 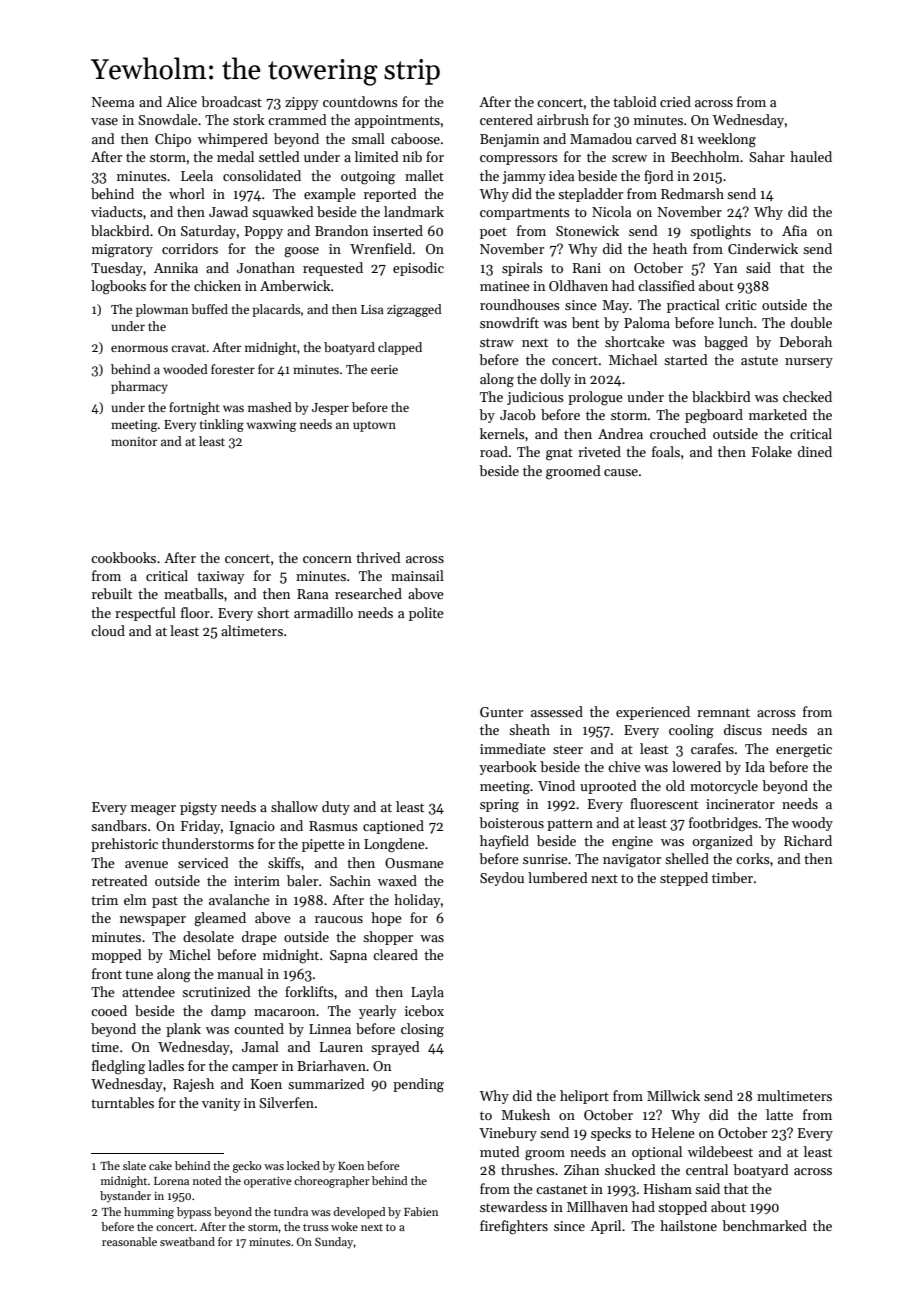 I want to click on Folake, so click(x=772, y=451).
